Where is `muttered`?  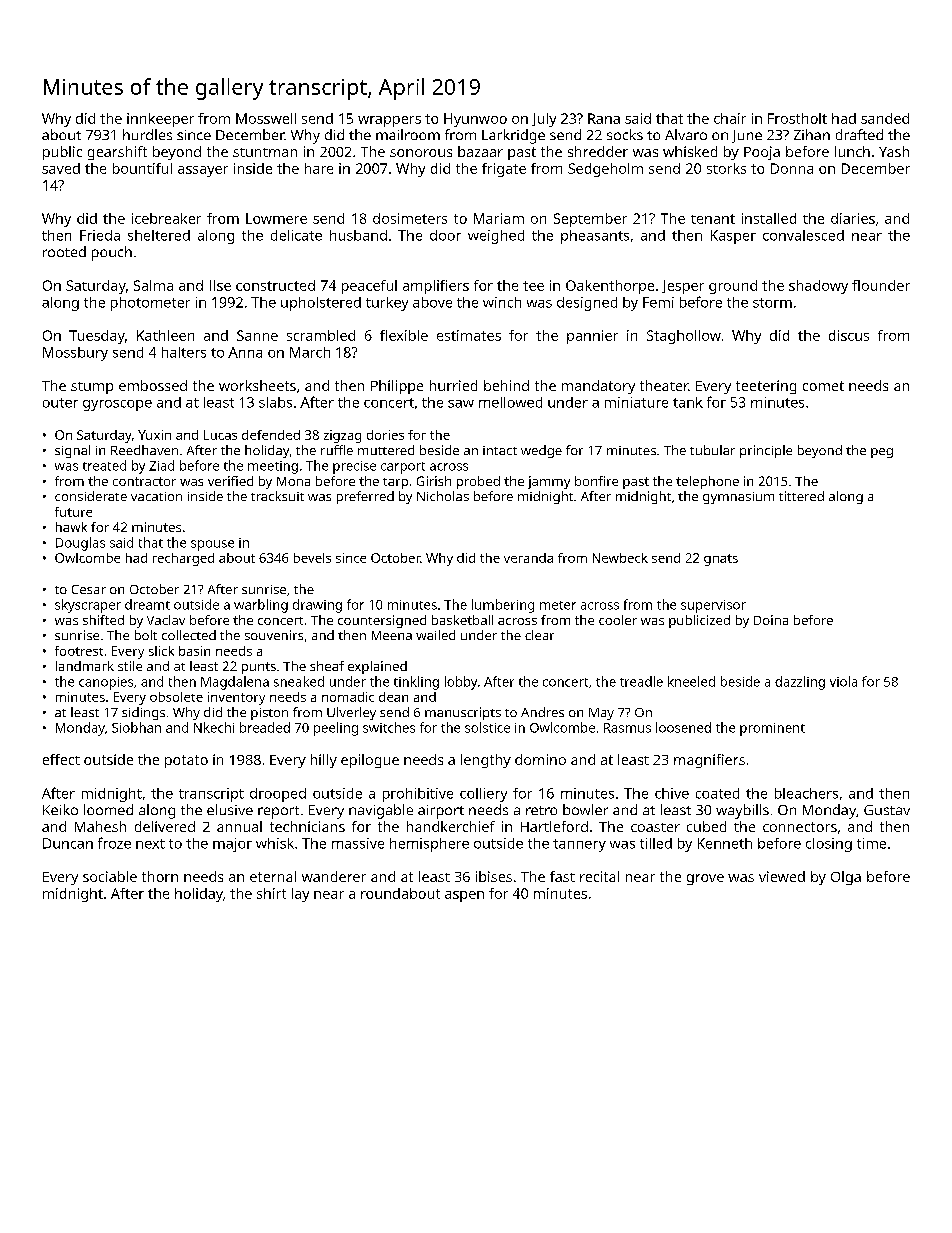
muttered is located at coordinates (386, 450).
